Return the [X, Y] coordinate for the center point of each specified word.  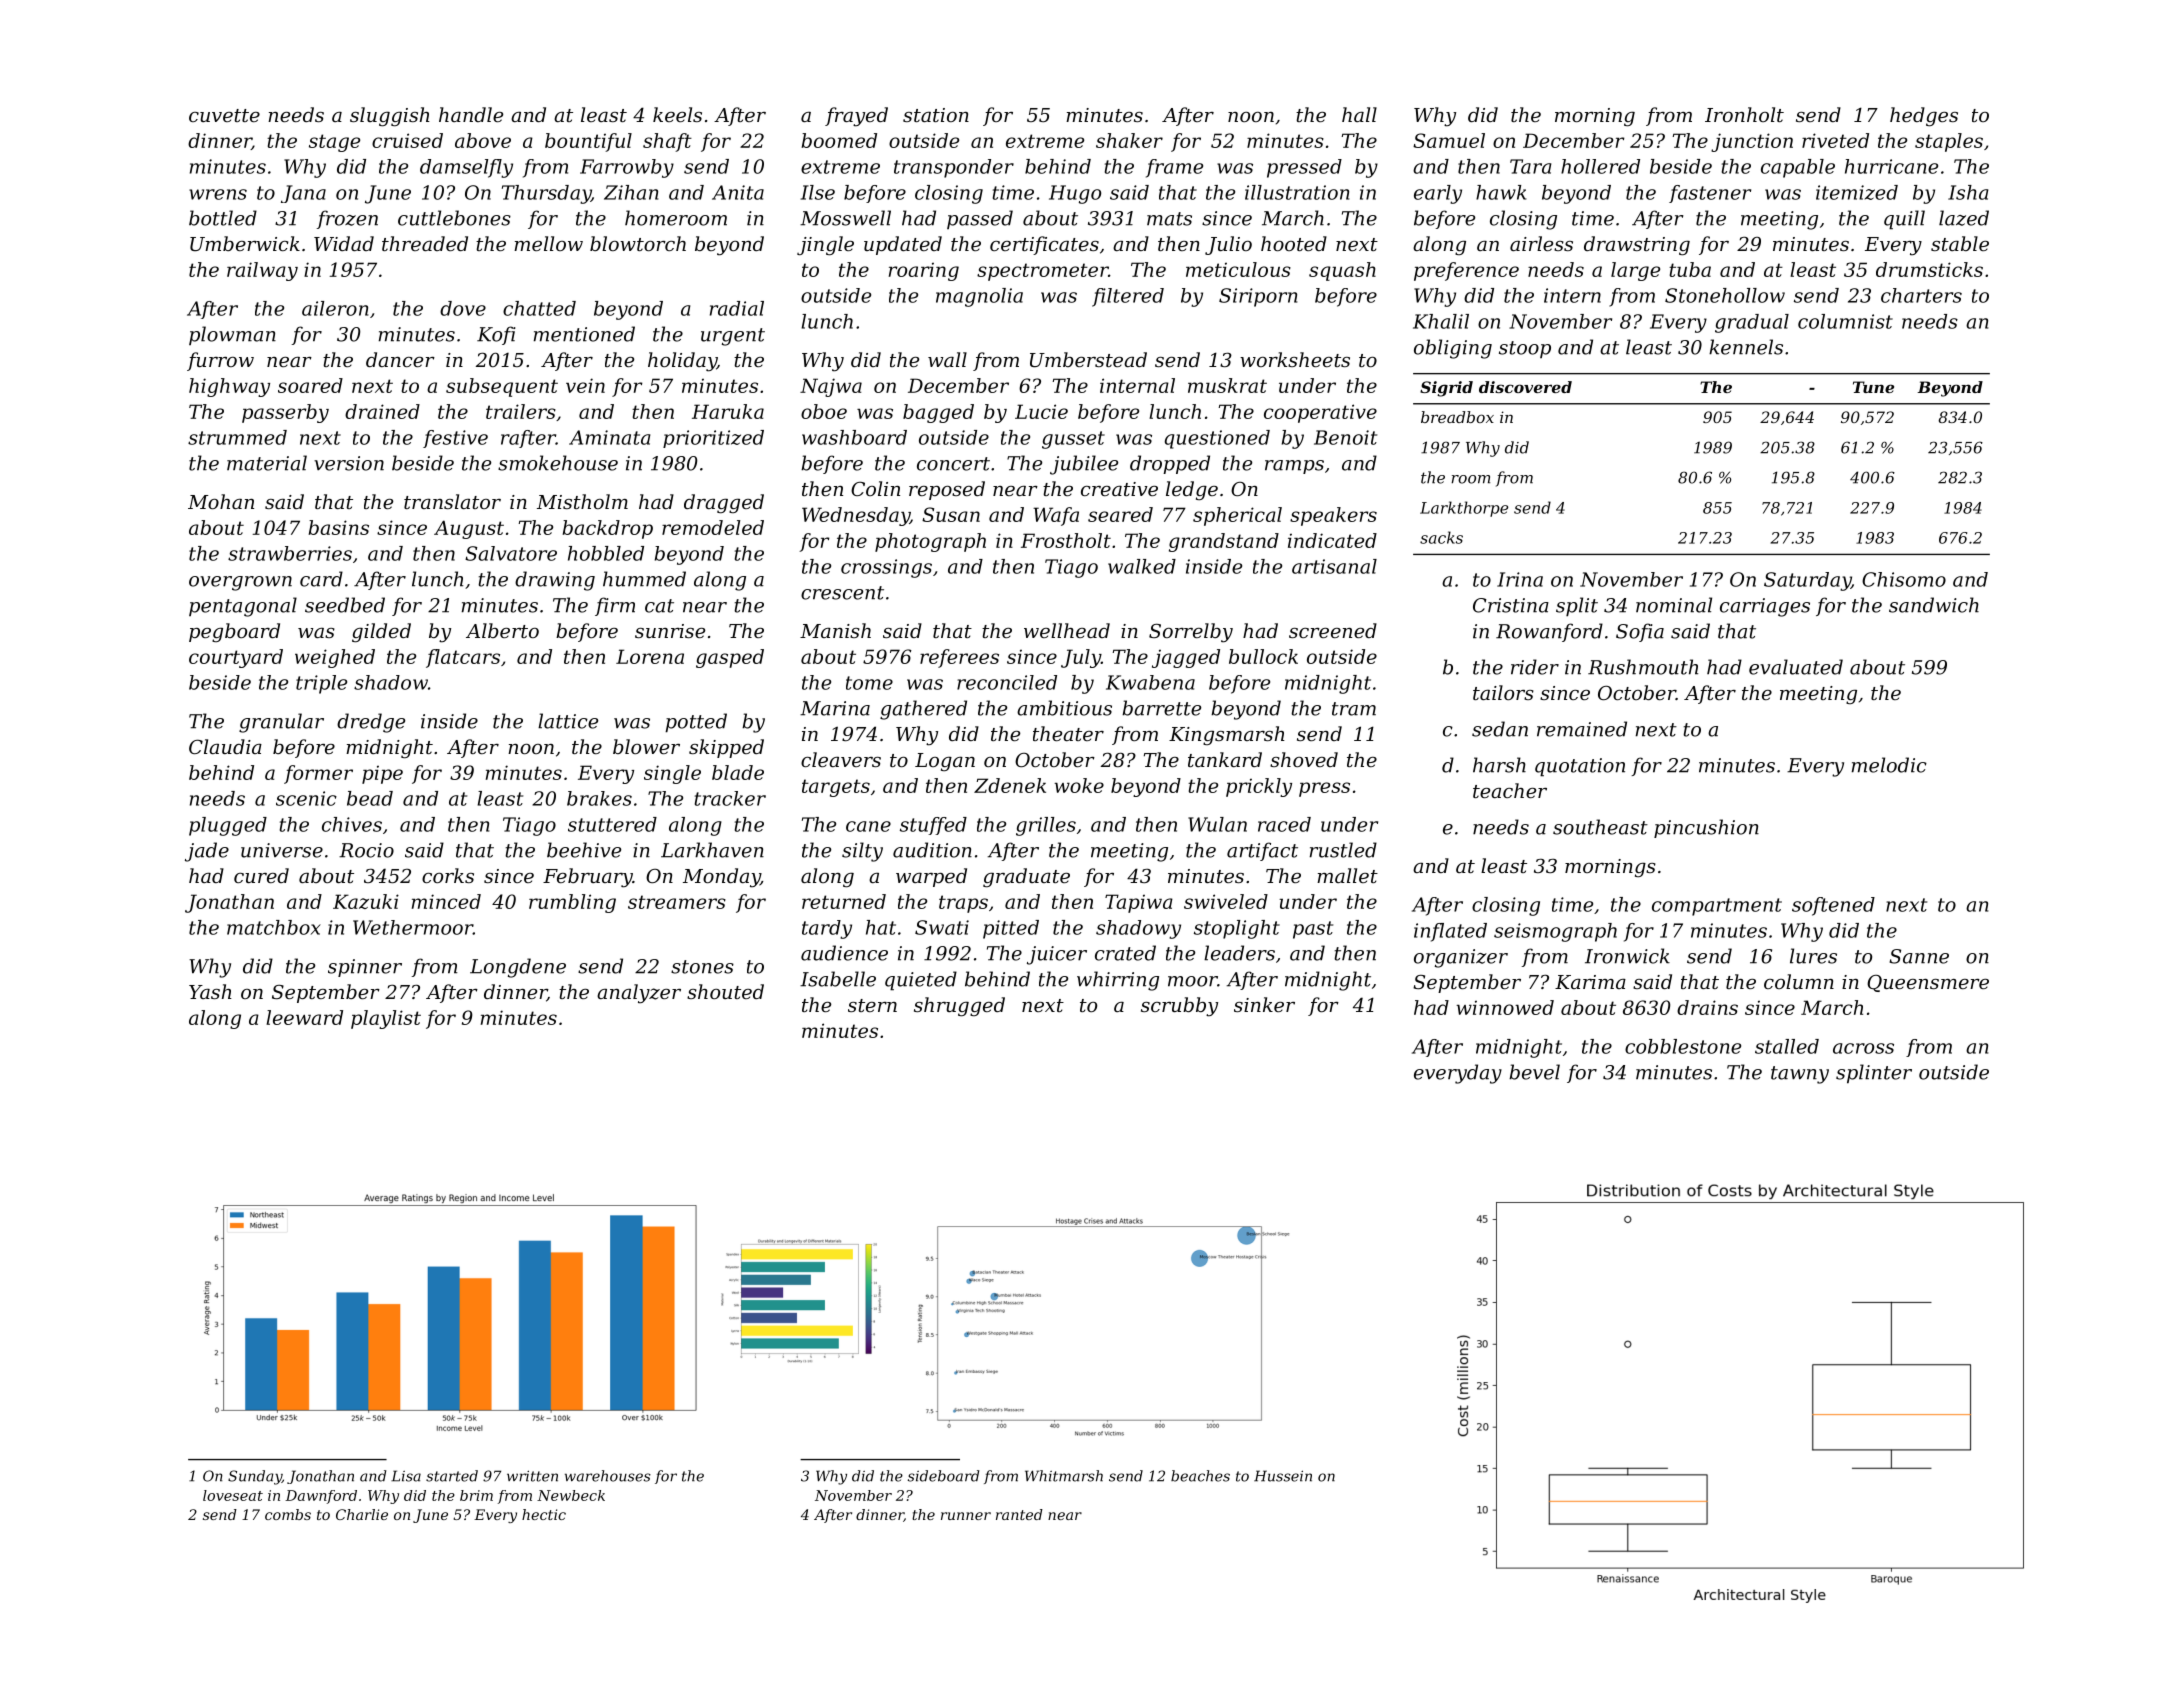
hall [1359, 114]
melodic [1889, 765]
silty [862, 852]
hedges [1924, 117]
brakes [599, 798]
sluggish [390, 117]
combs [288, 1514]
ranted [1019, 1514]
